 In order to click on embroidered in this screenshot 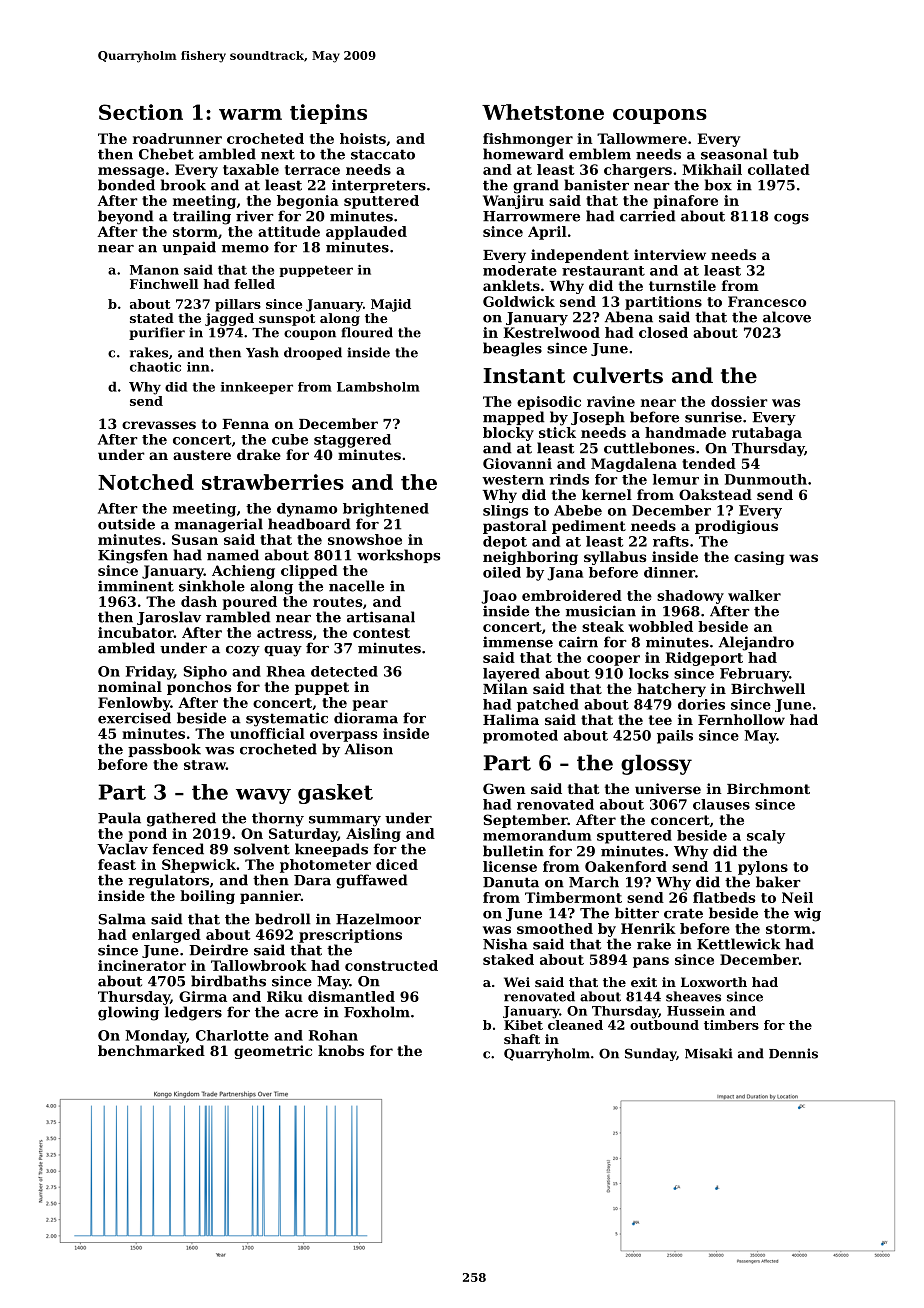, I will do `click(572, 595)`.
